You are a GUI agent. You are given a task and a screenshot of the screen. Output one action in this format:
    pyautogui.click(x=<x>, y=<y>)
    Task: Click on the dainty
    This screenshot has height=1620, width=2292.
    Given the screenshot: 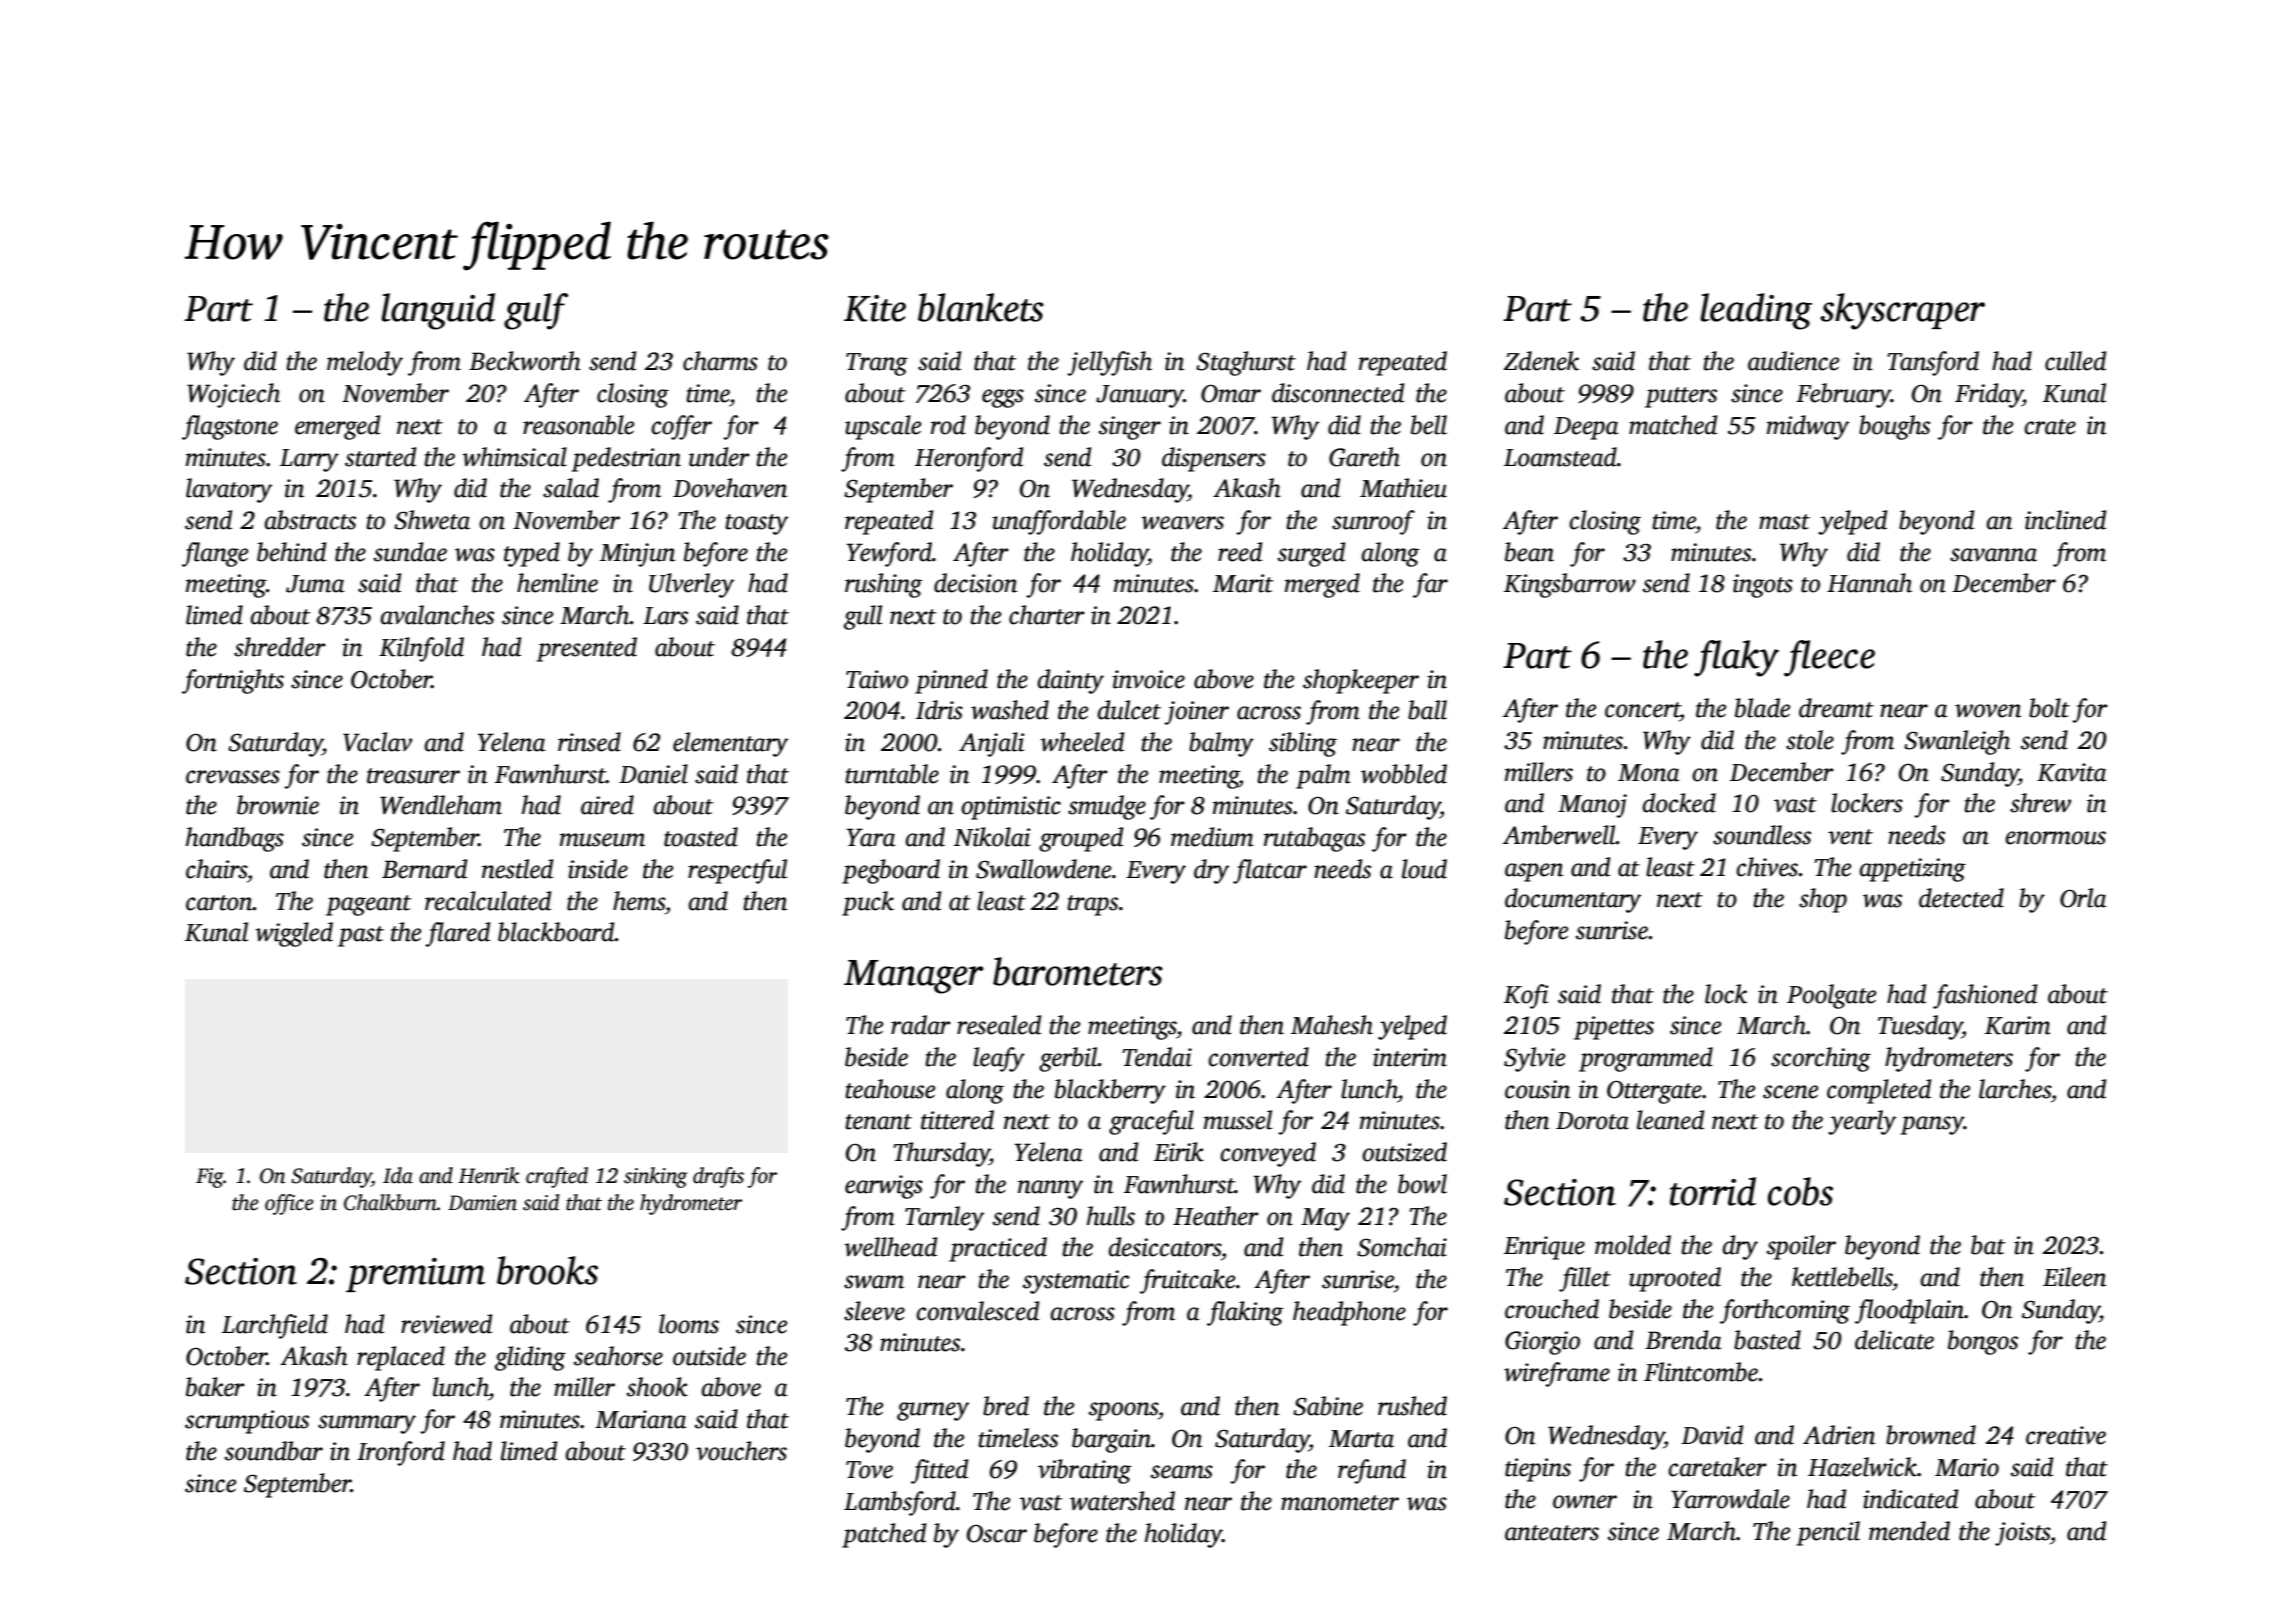 What is the action you would take?
    pyautogui.click(x=1070, y=681)
